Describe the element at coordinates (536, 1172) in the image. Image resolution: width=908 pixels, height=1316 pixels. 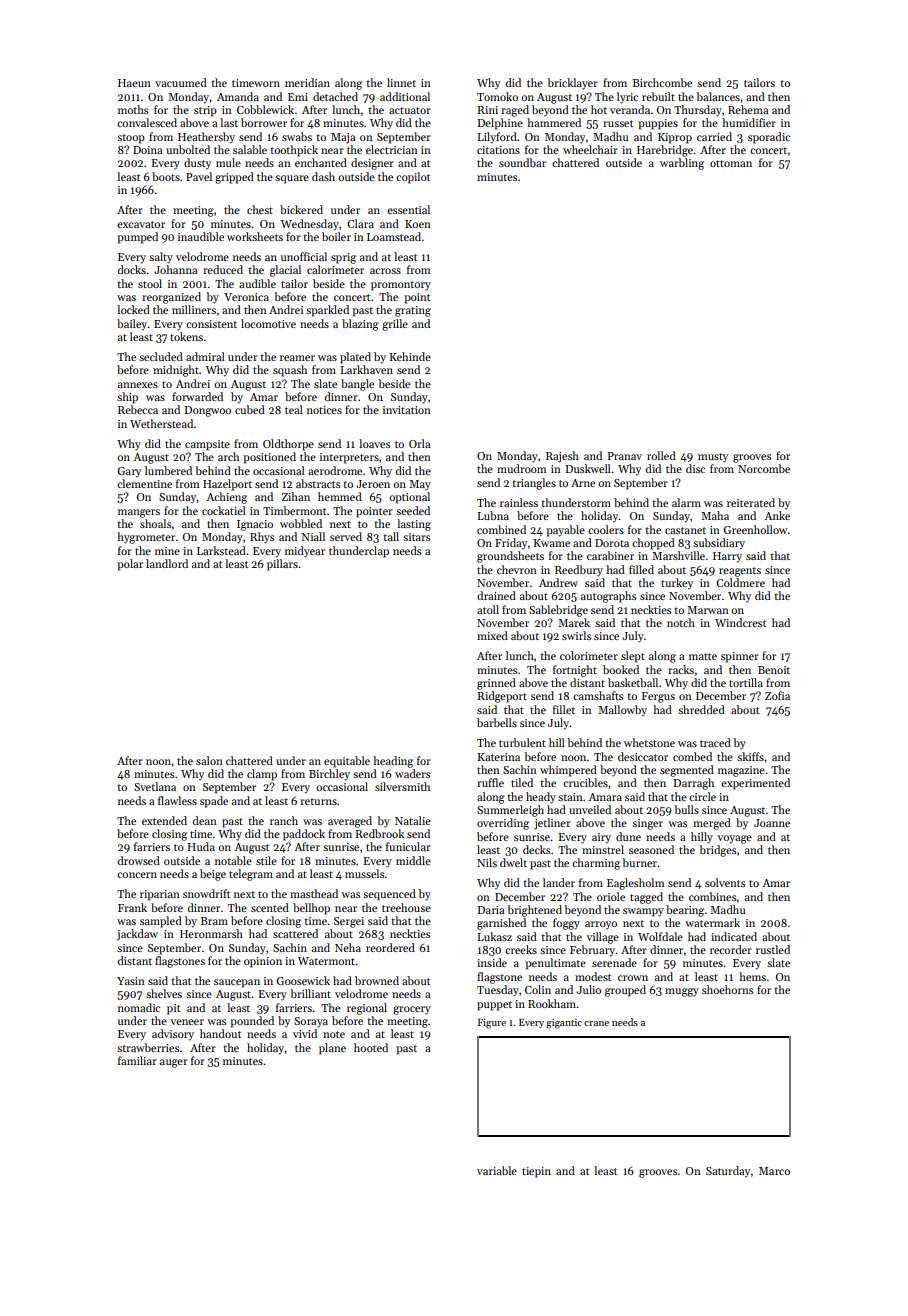
I see `tiepin` at that location.
